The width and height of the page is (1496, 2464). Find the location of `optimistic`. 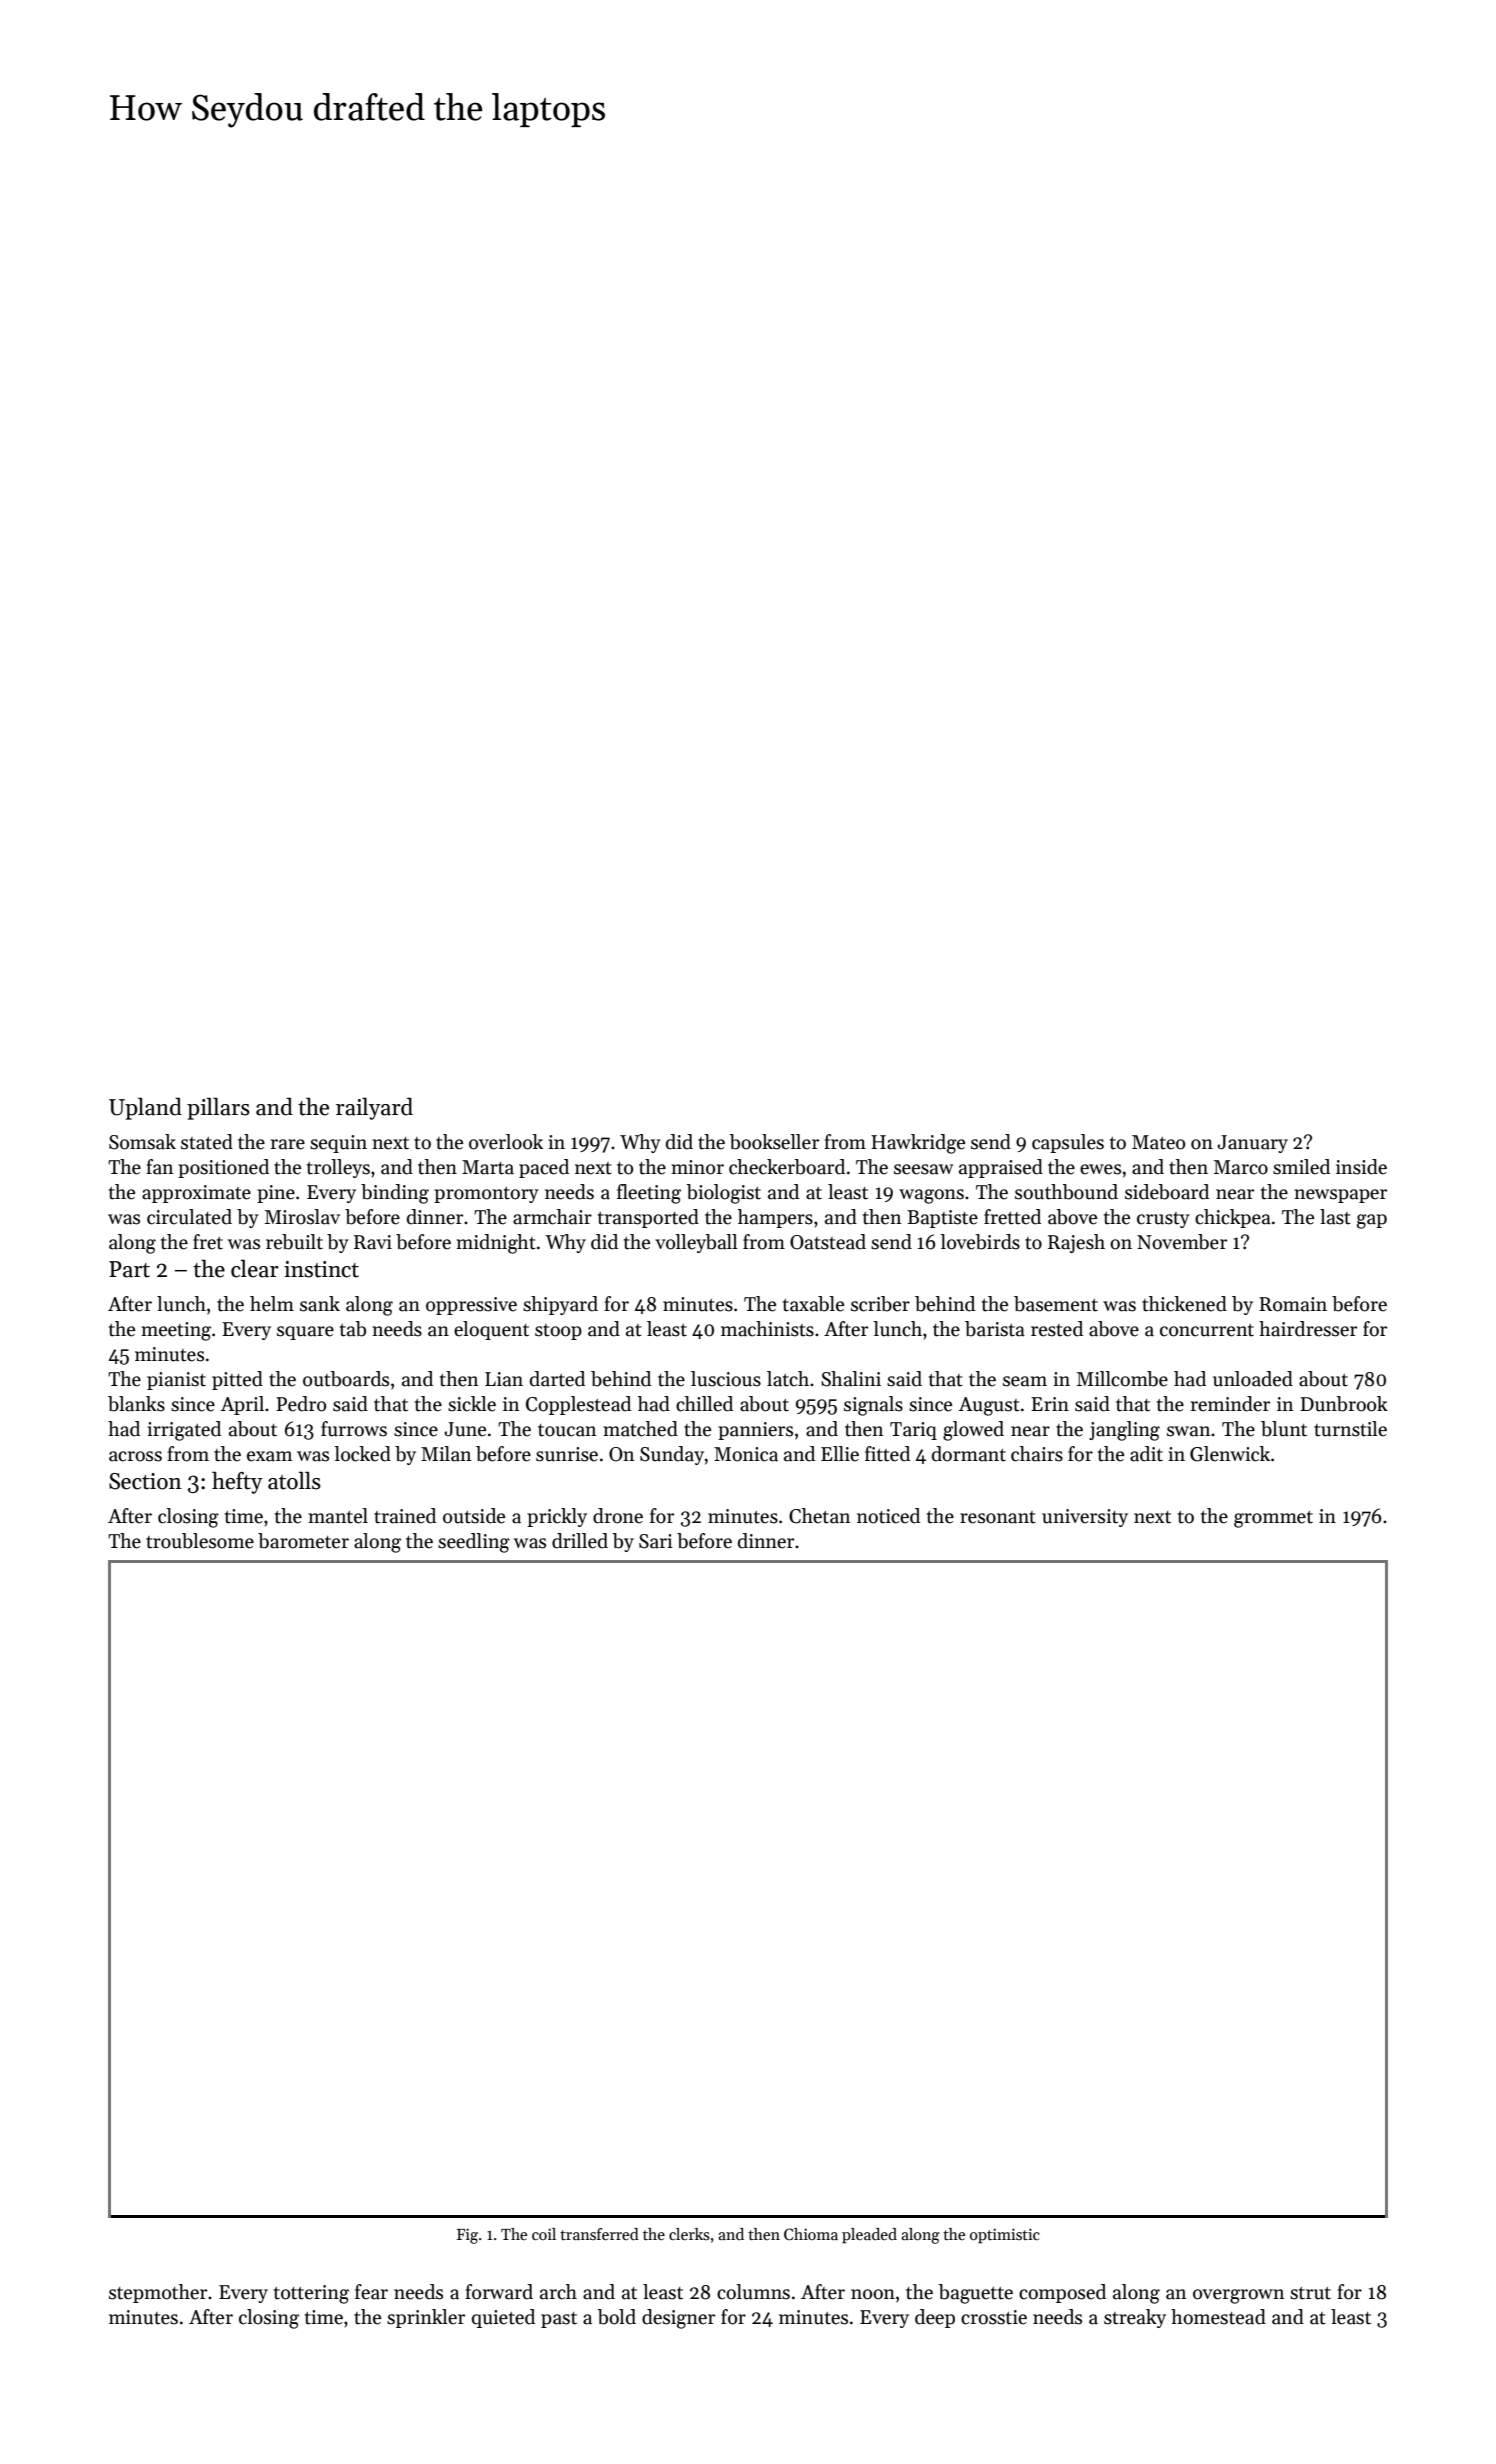

optimistic is located at coordinates (1005, 2236).
